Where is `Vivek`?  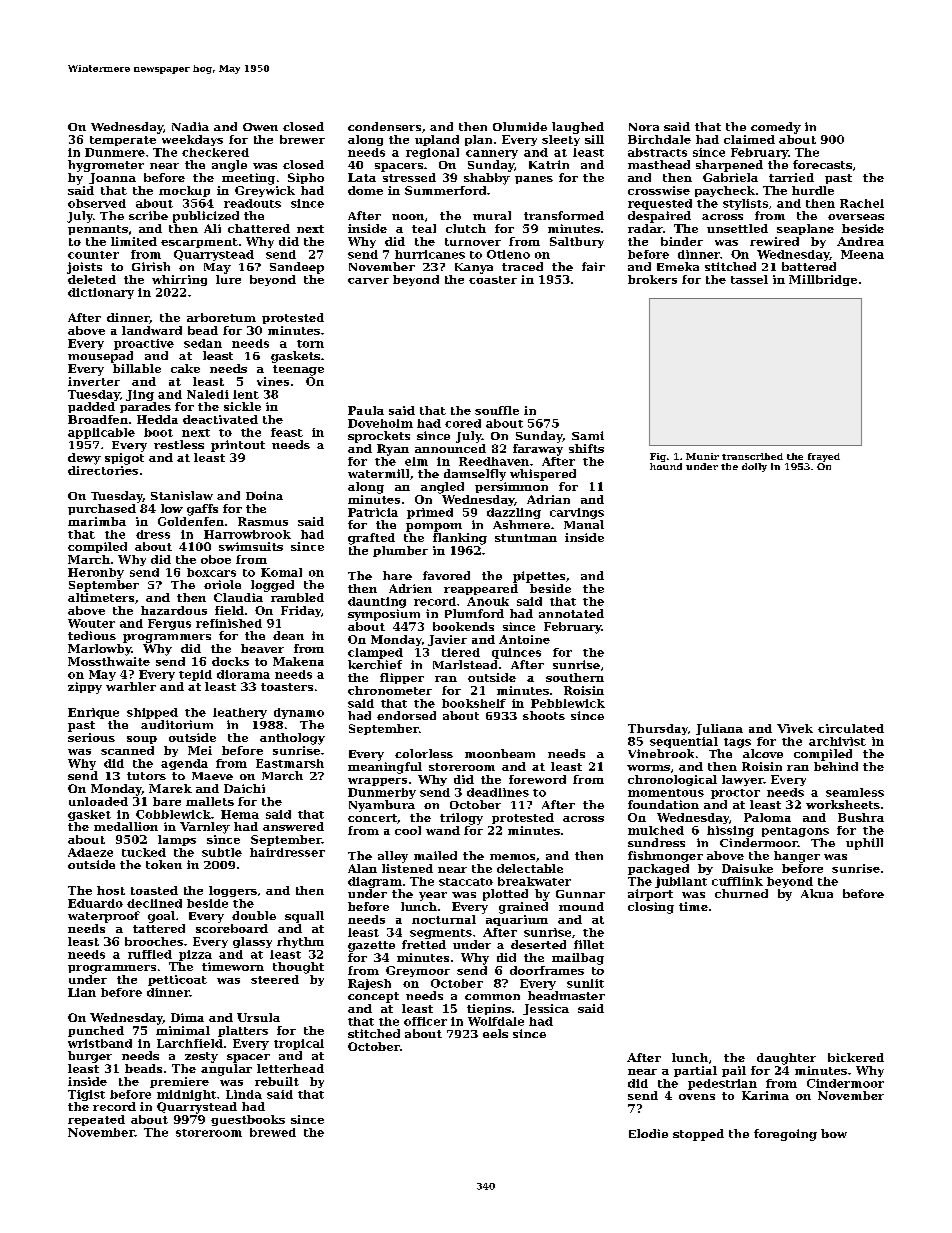
Vivek is located at coordinates (795, 728).
